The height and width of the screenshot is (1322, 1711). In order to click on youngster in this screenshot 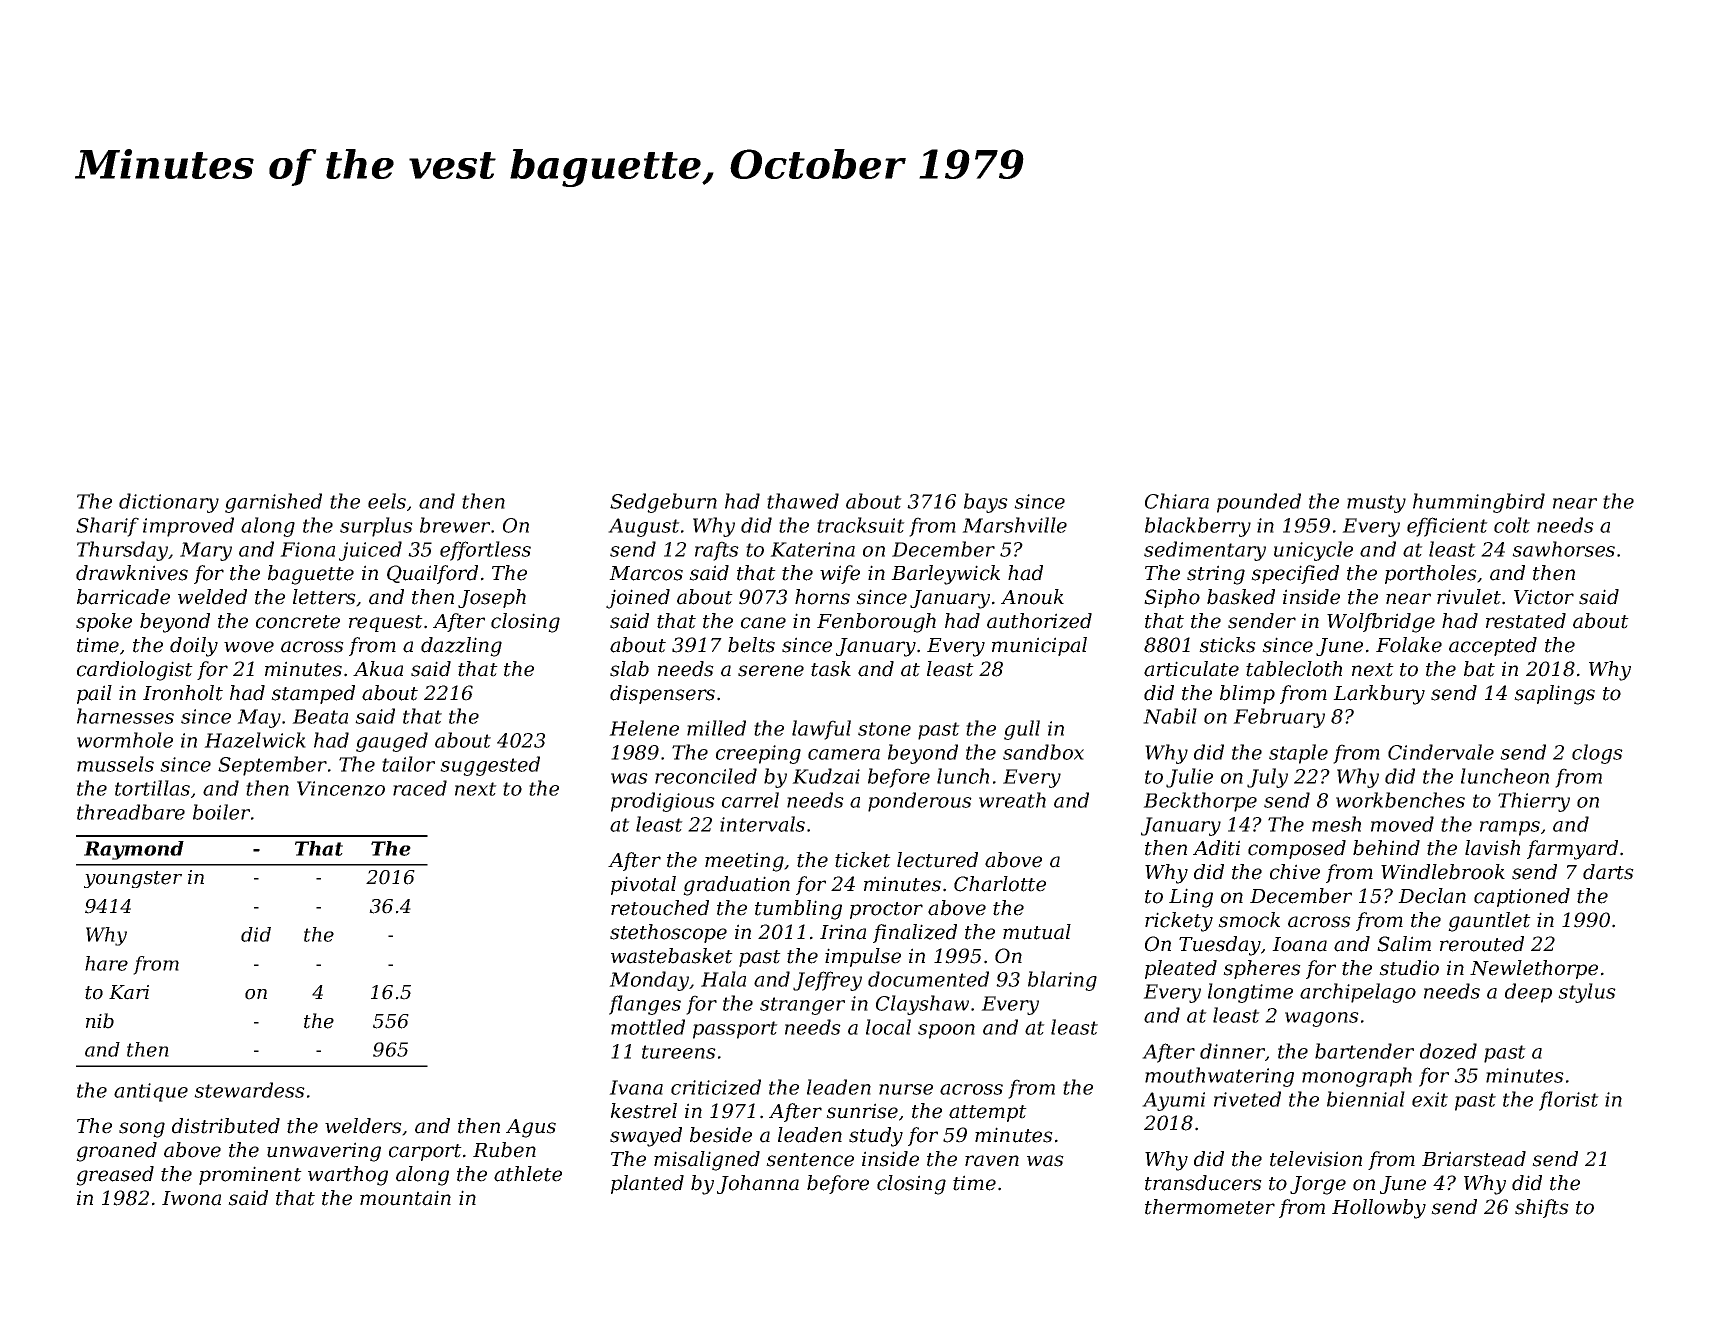, I will do `click(133, 879)`.
